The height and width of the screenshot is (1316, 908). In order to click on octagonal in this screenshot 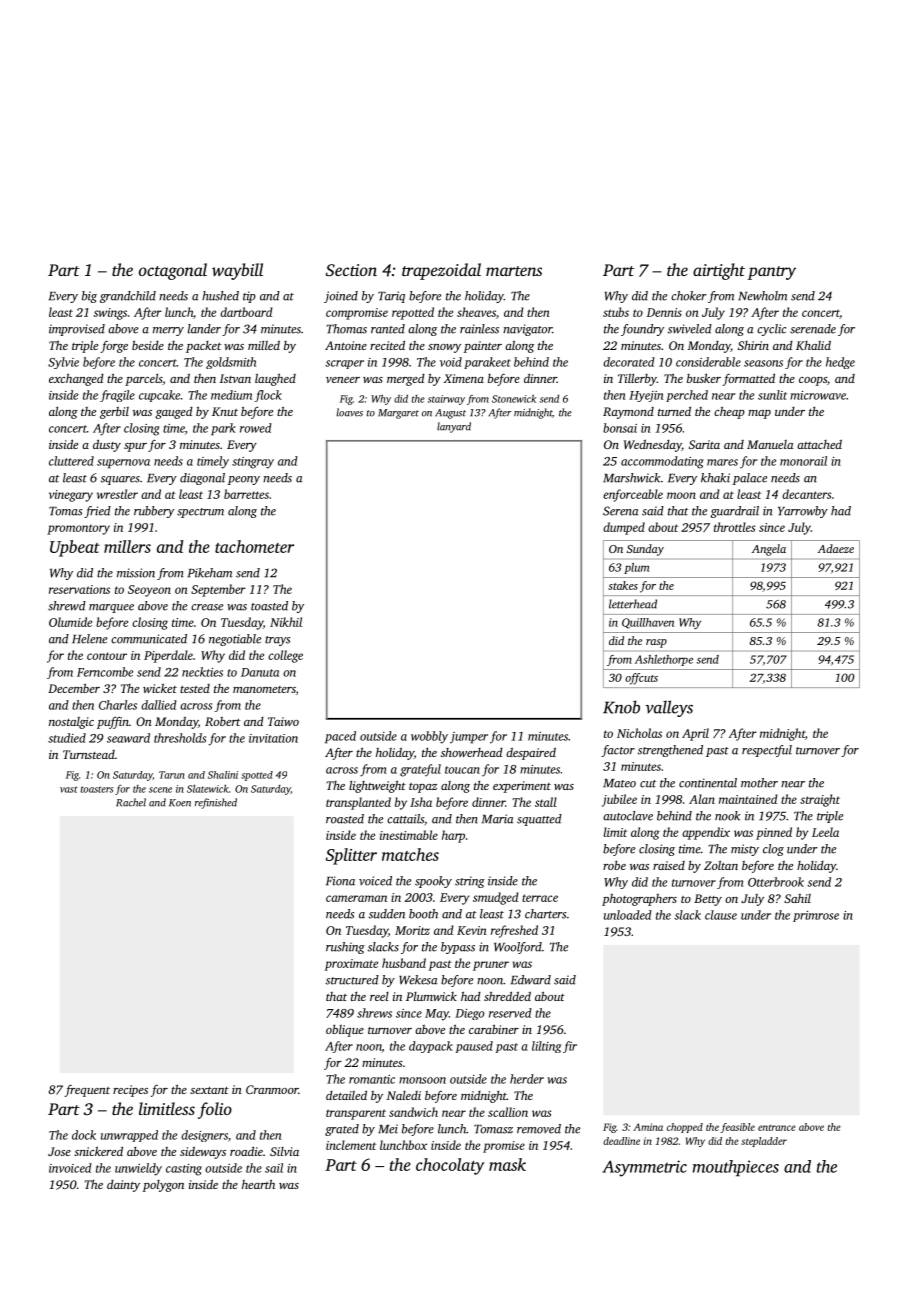, I will do `click(173, 271)`.
